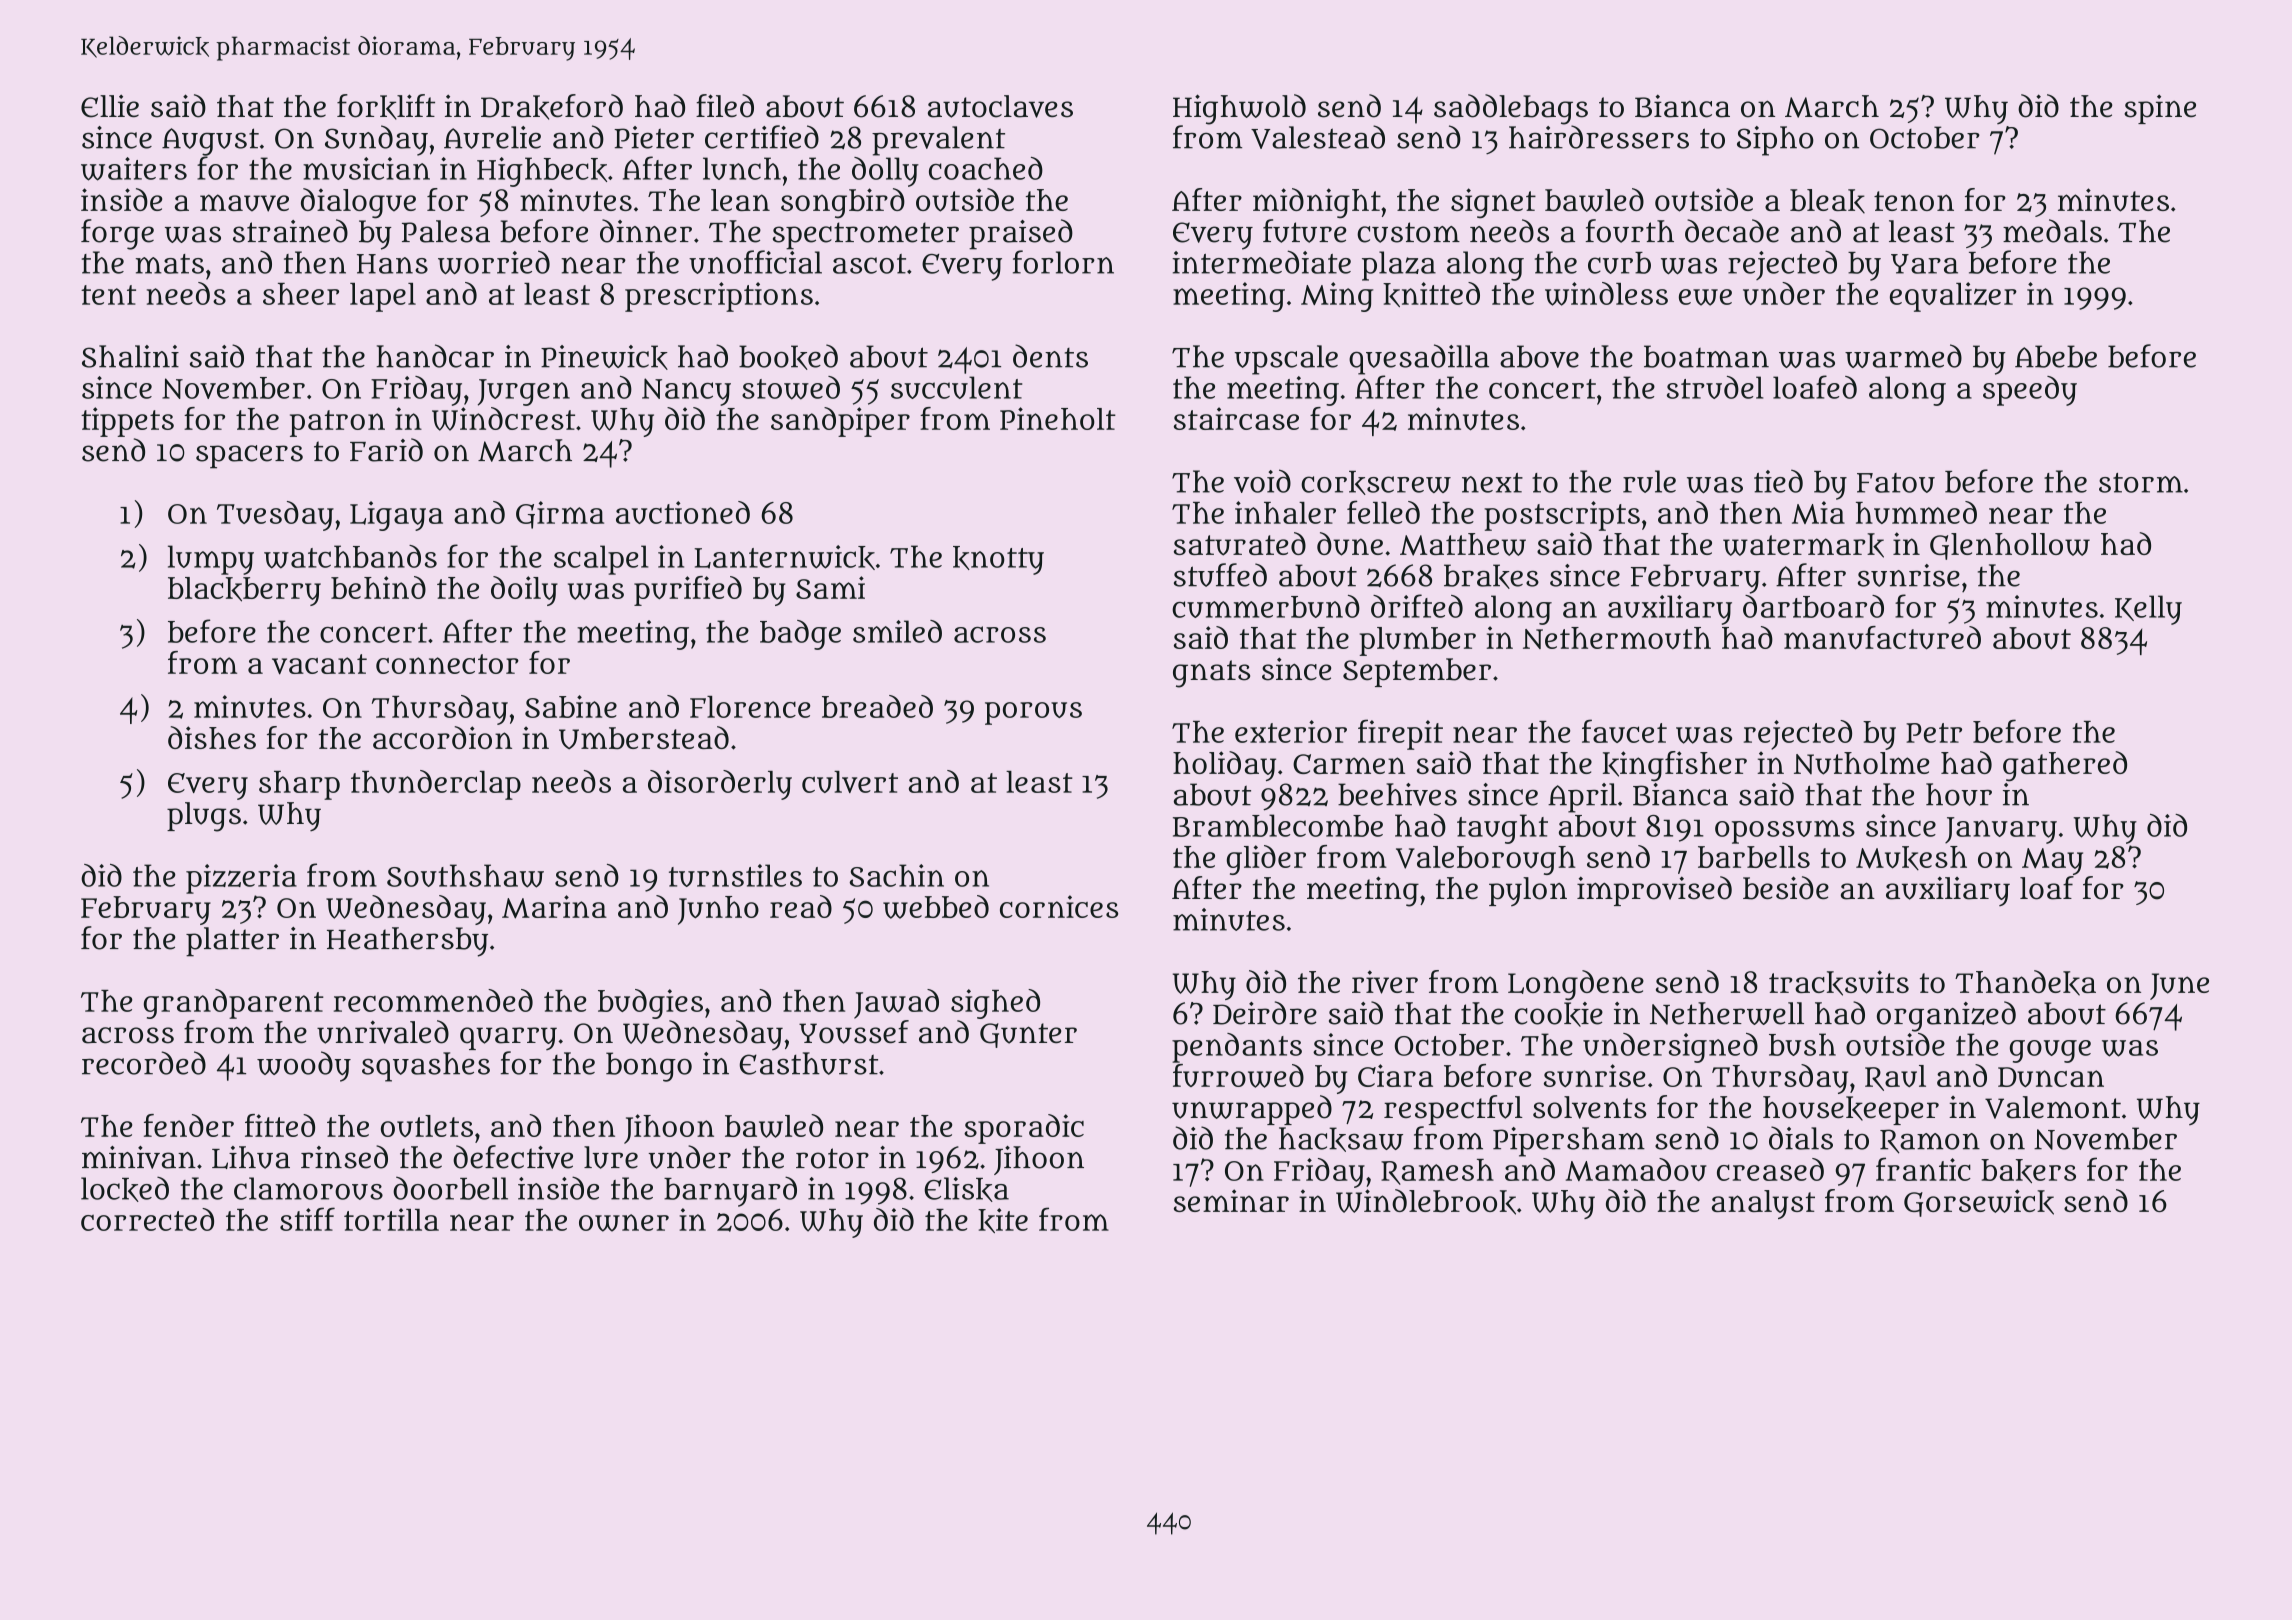 The height and width of the screenshot is (1620, 2292). What do you see at coordinates (1979, 1203) in the screenshot?
I see `Gorsewick` at bounding box center [1979, 1203].
